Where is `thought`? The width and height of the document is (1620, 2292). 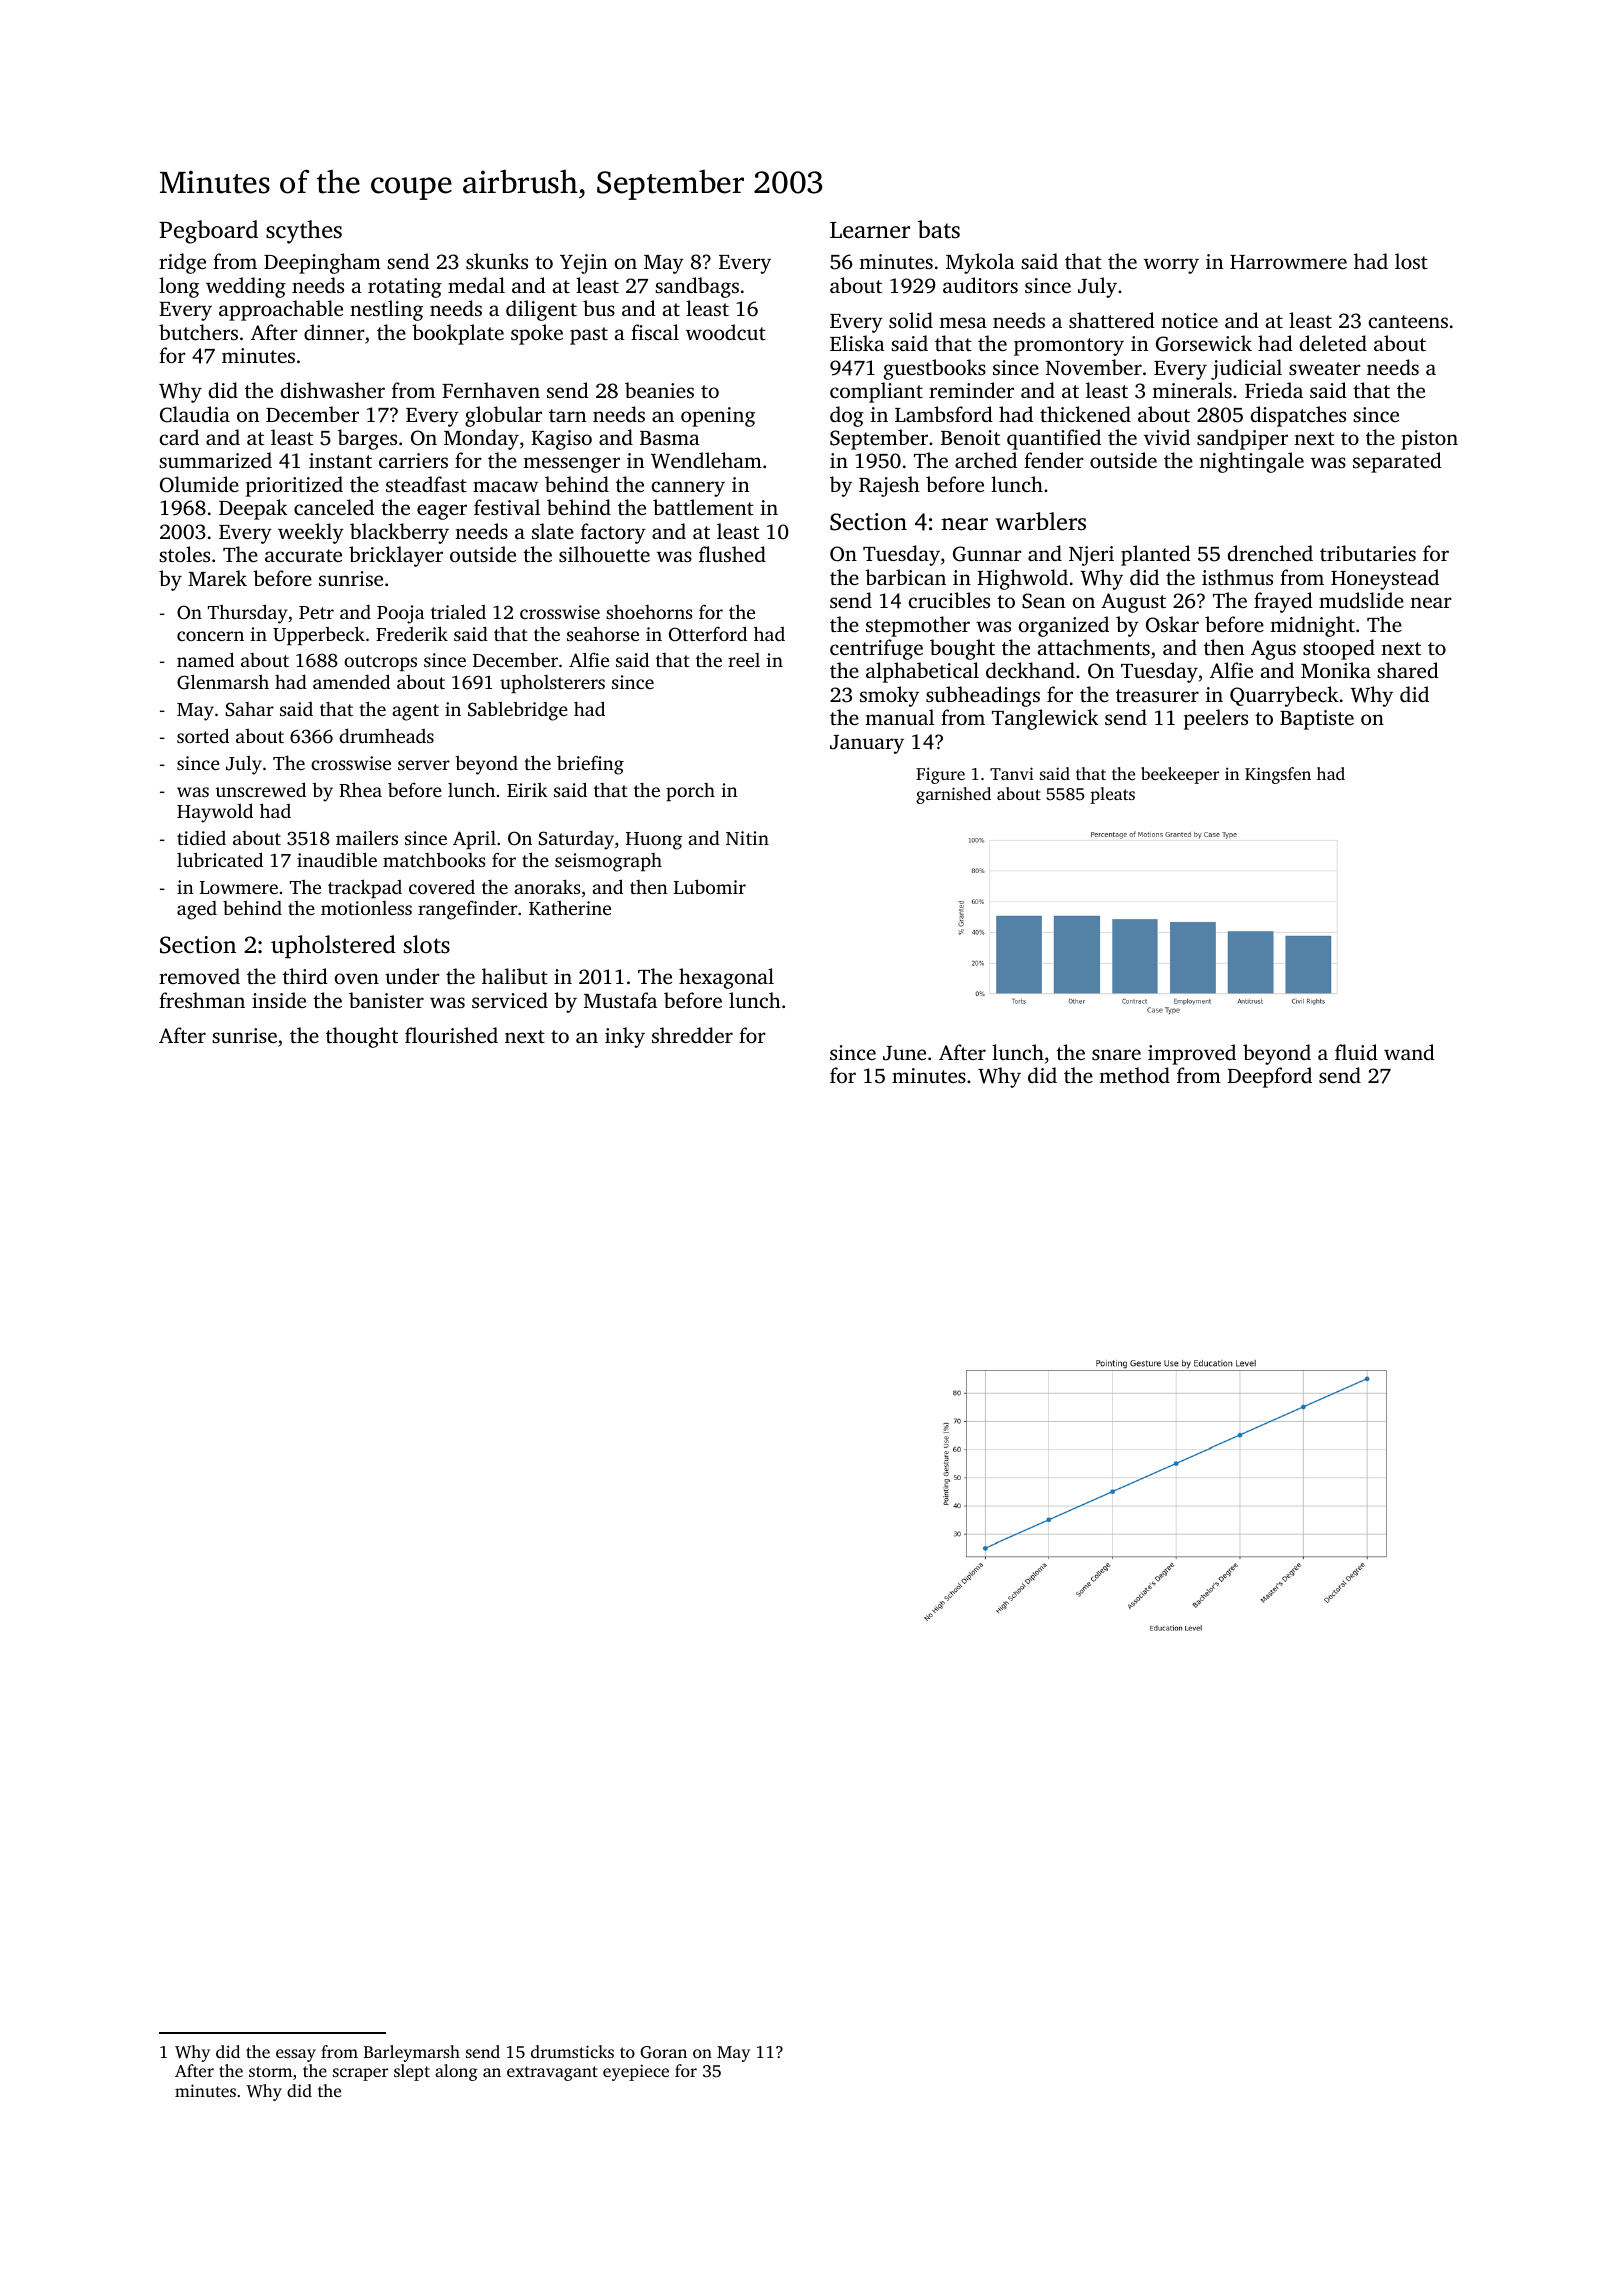 thought is located at coordinates (362, 1037).
